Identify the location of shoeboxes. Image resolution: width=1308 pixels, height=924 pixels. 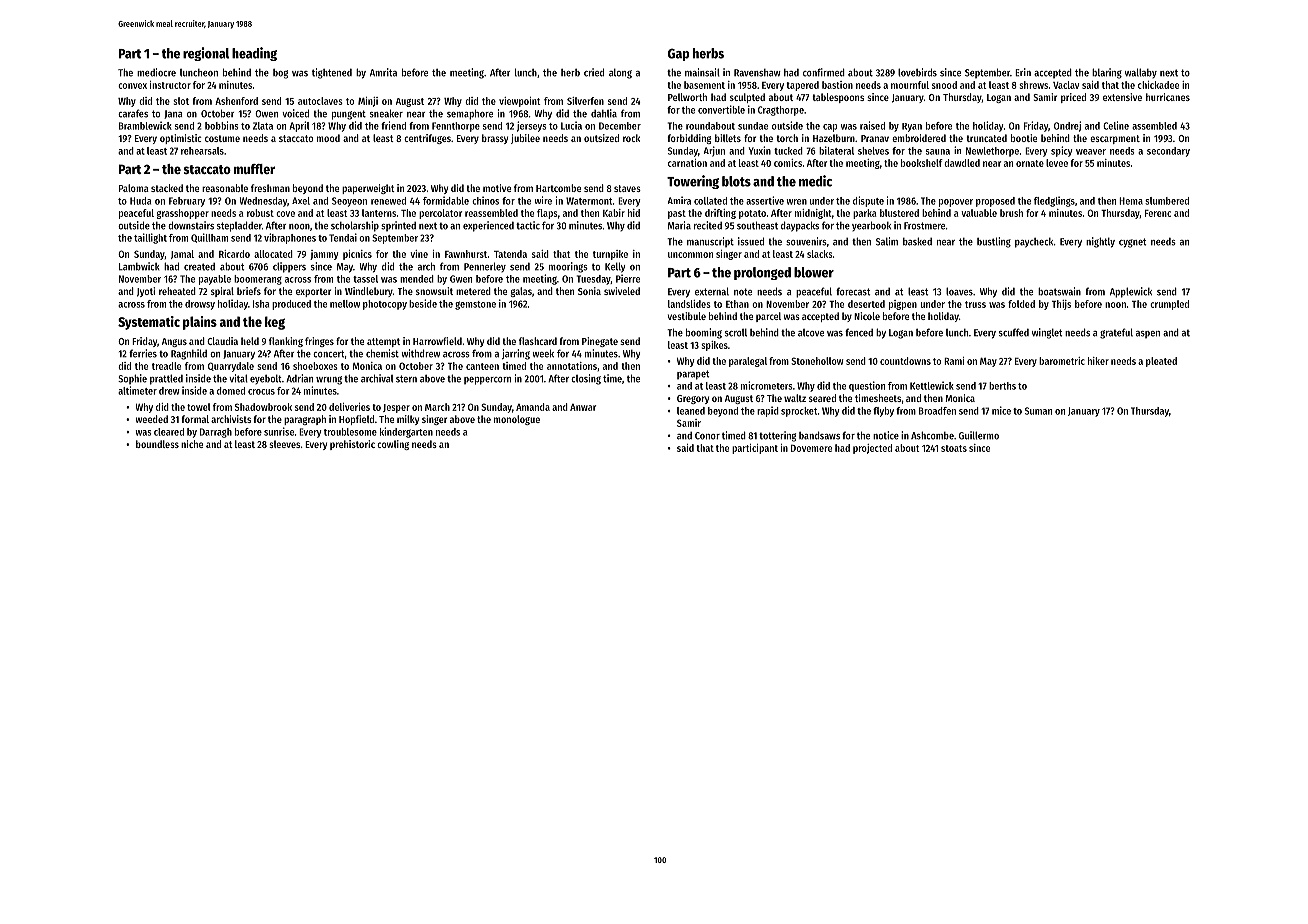
(315, 366).
